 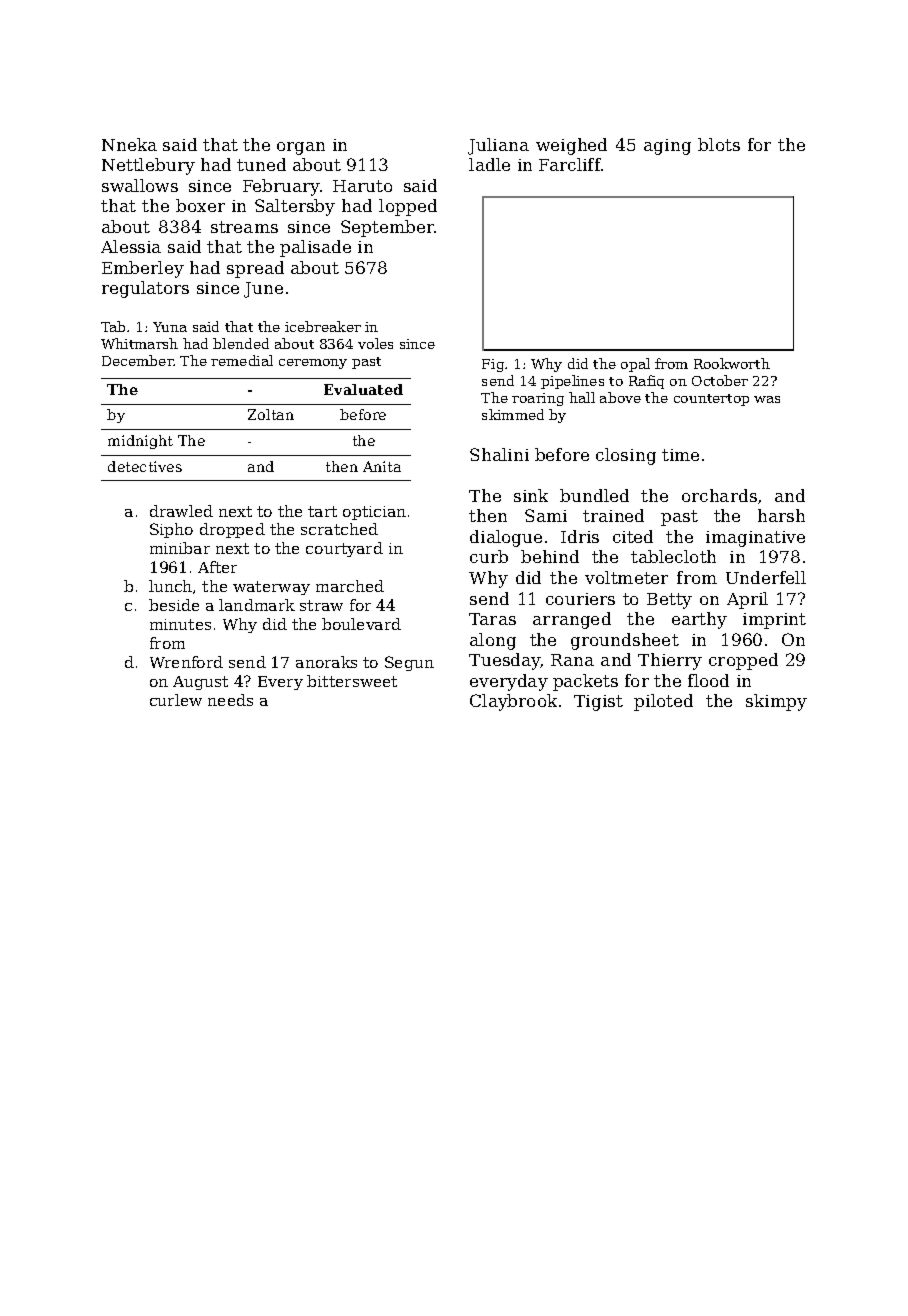 What do you see at coordinates (323, 326) in the screenshot?
I see `icebreaker` at bounding box center [323, 326].
